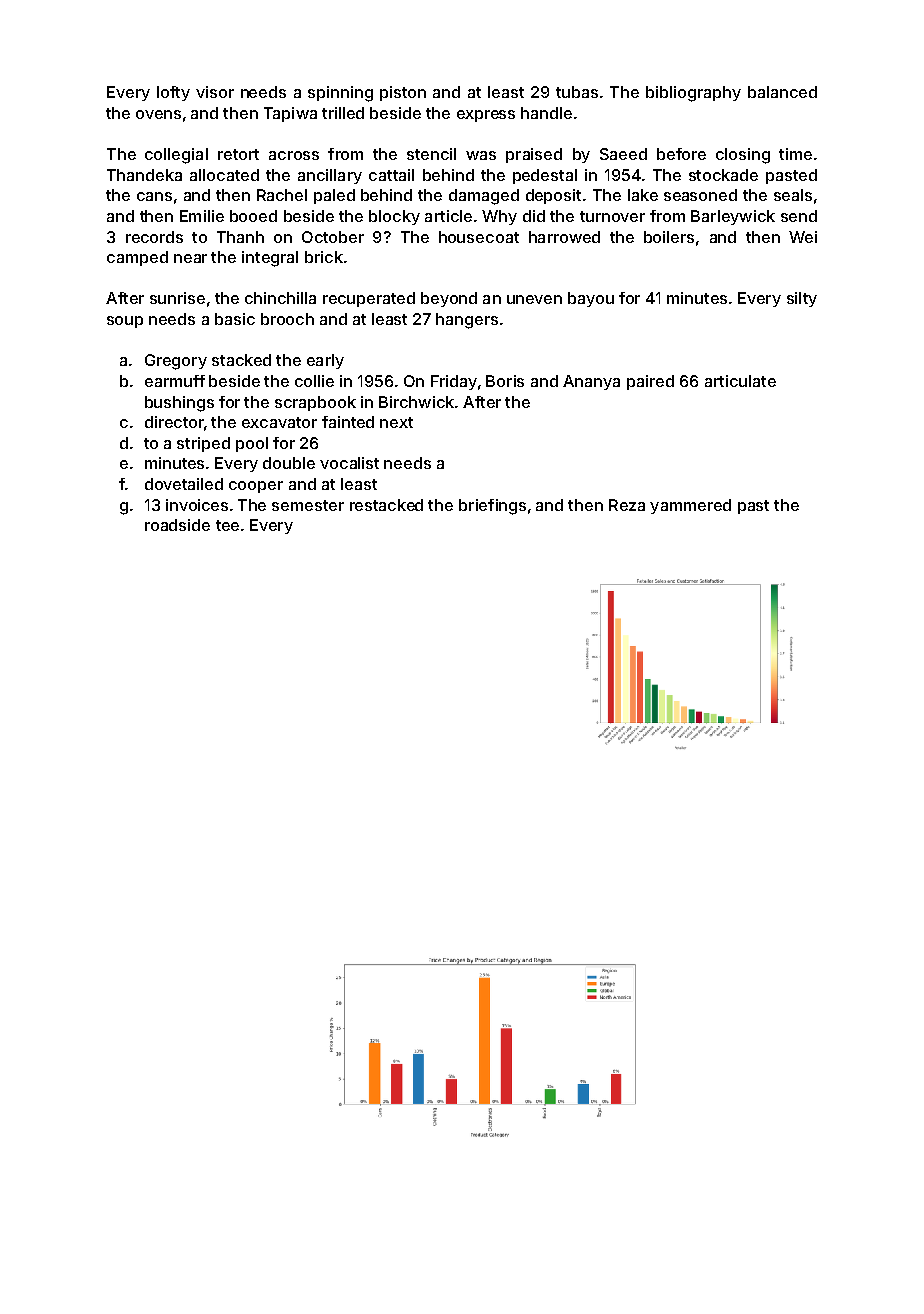  Describe the element at coordinates (215, 92) in the image. I see `visor` at that location.
